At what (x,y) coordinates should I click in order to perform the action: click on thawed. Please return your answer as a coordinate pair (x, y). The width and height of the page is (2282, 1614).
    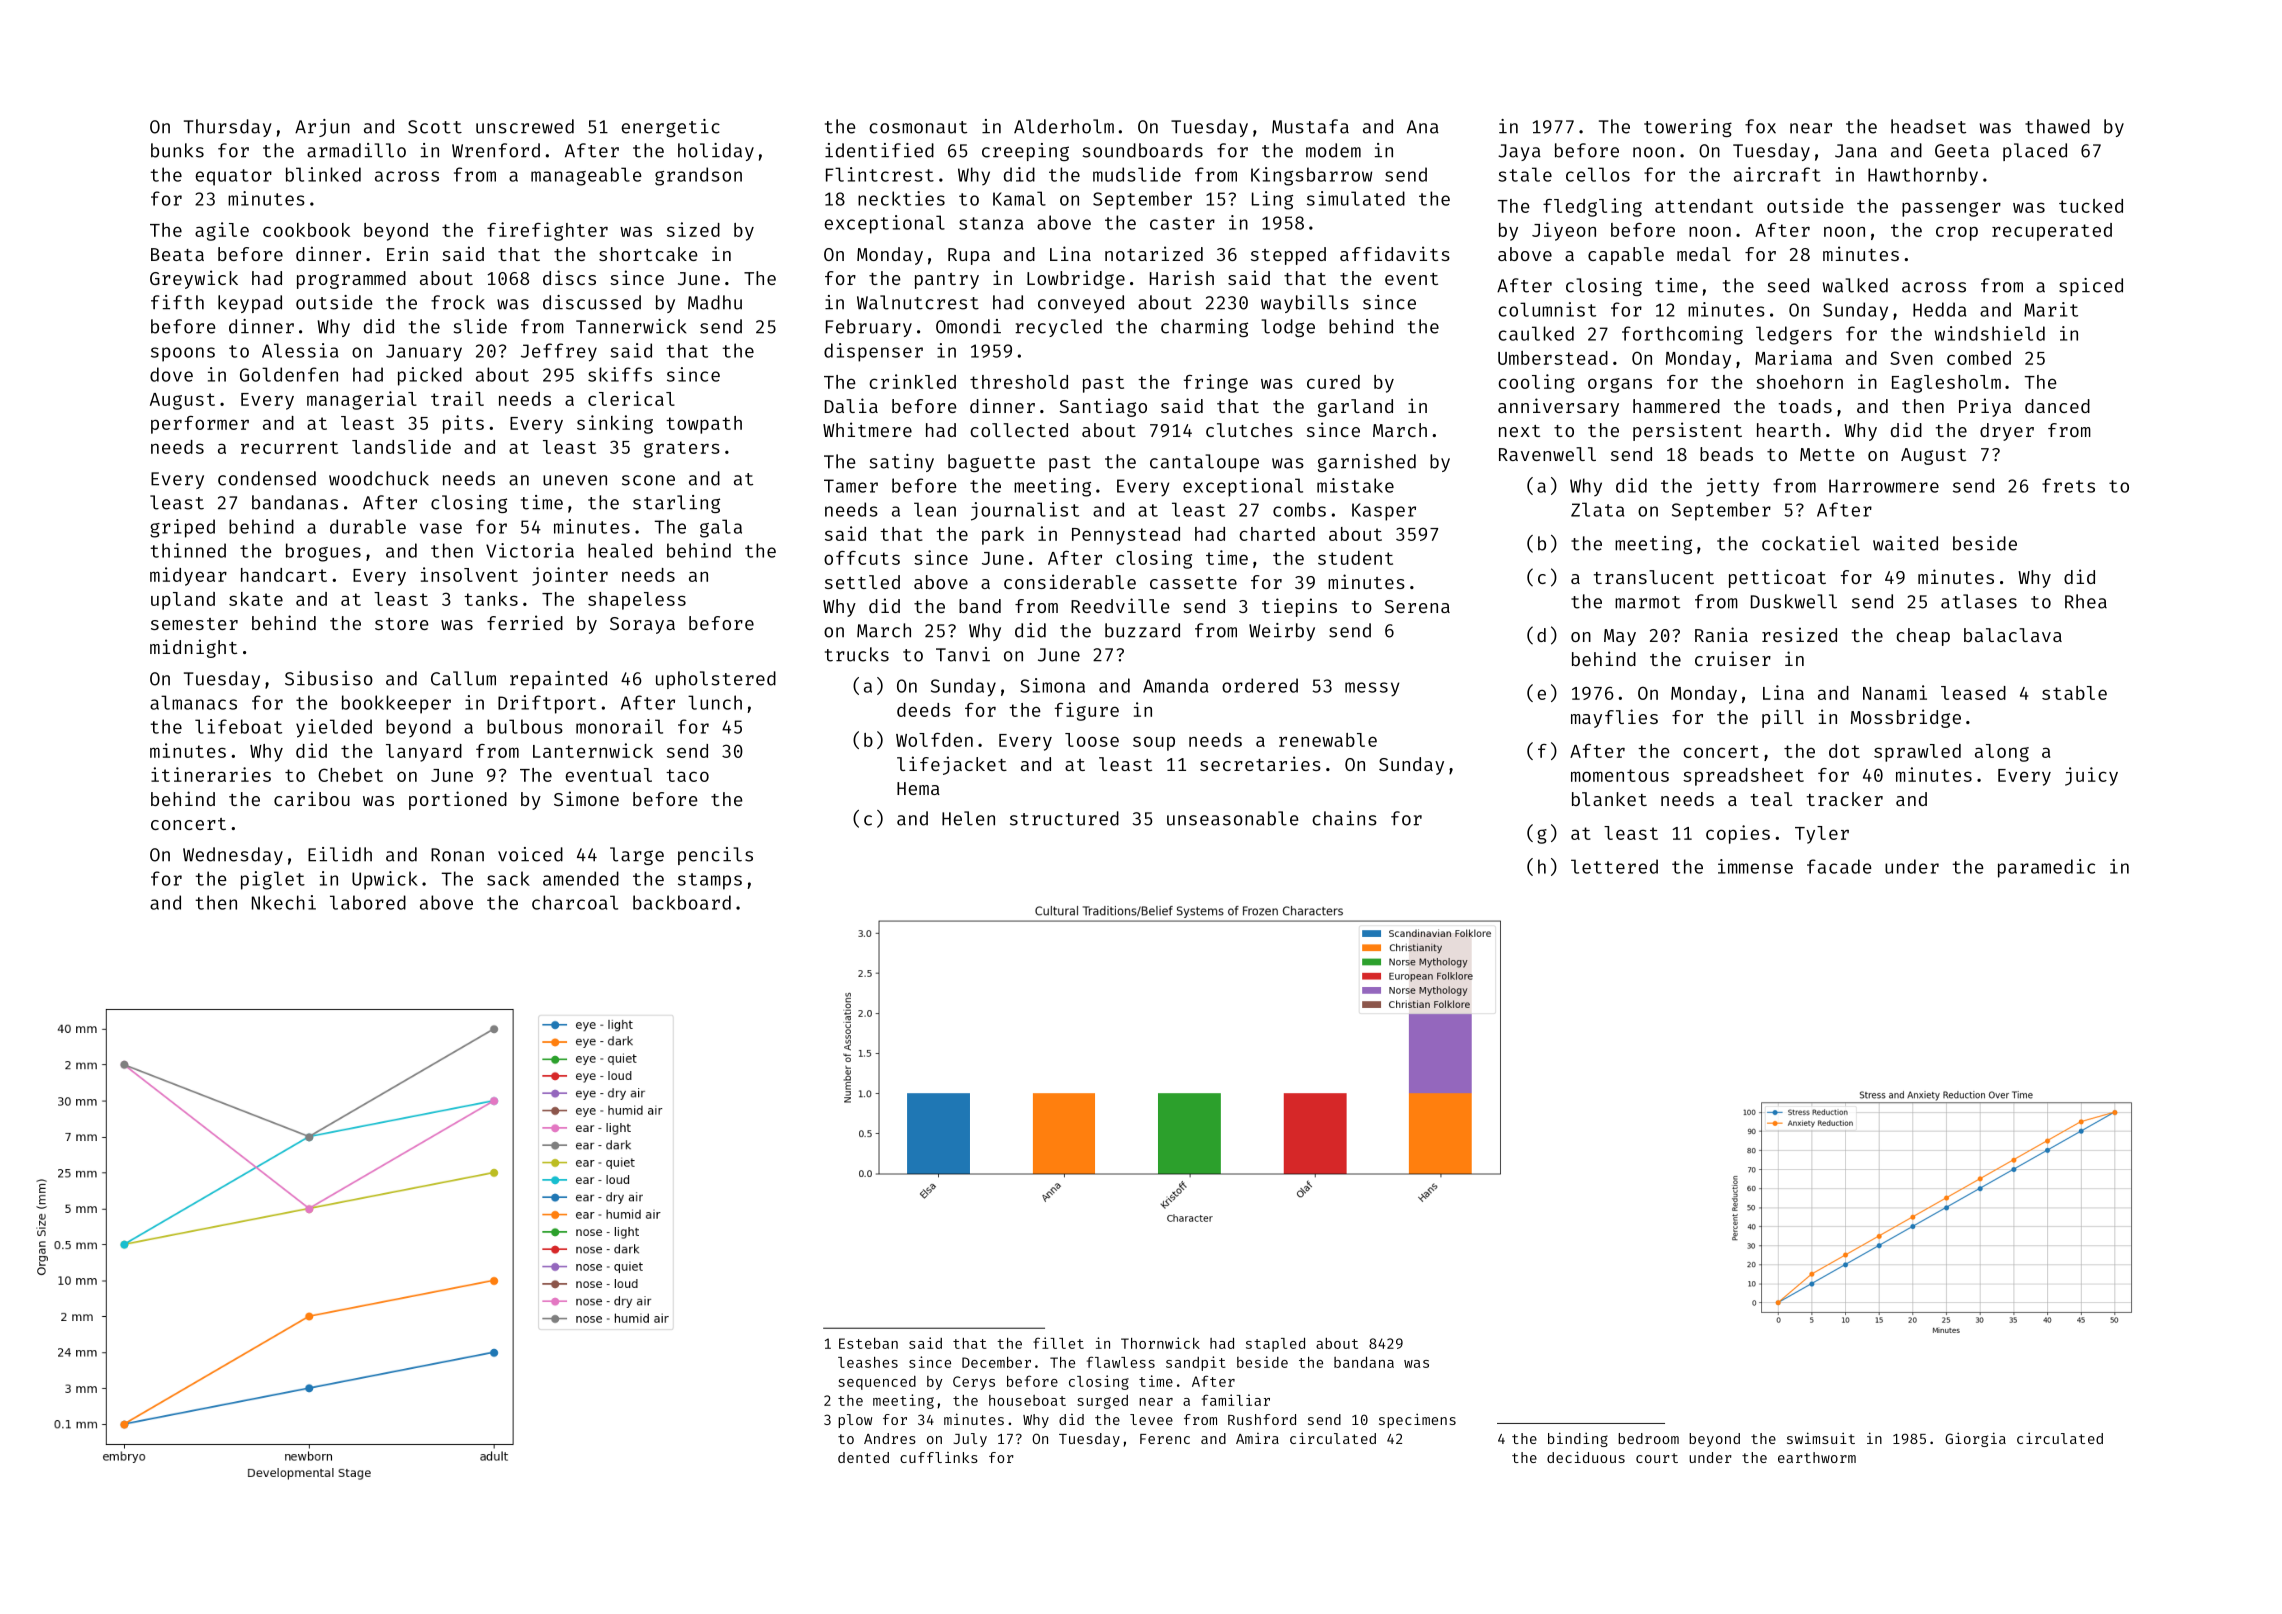
    Looking at the image, I should click on (2057, 126).
